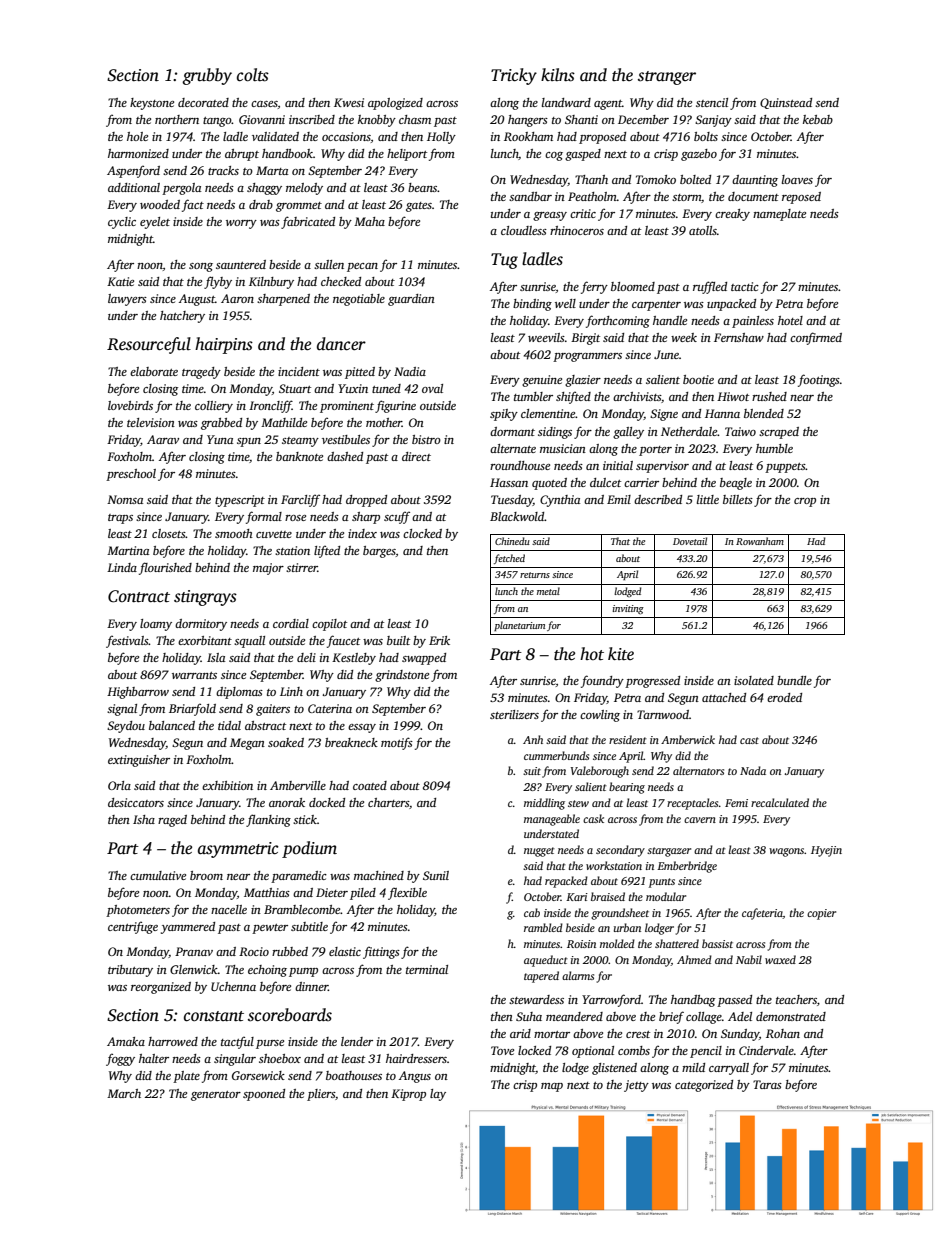 The image size is (952, 1233). What do you see at coordinates (504, 261) in the screenshot?
I see `Tug` at bounding box center [504, 261].
